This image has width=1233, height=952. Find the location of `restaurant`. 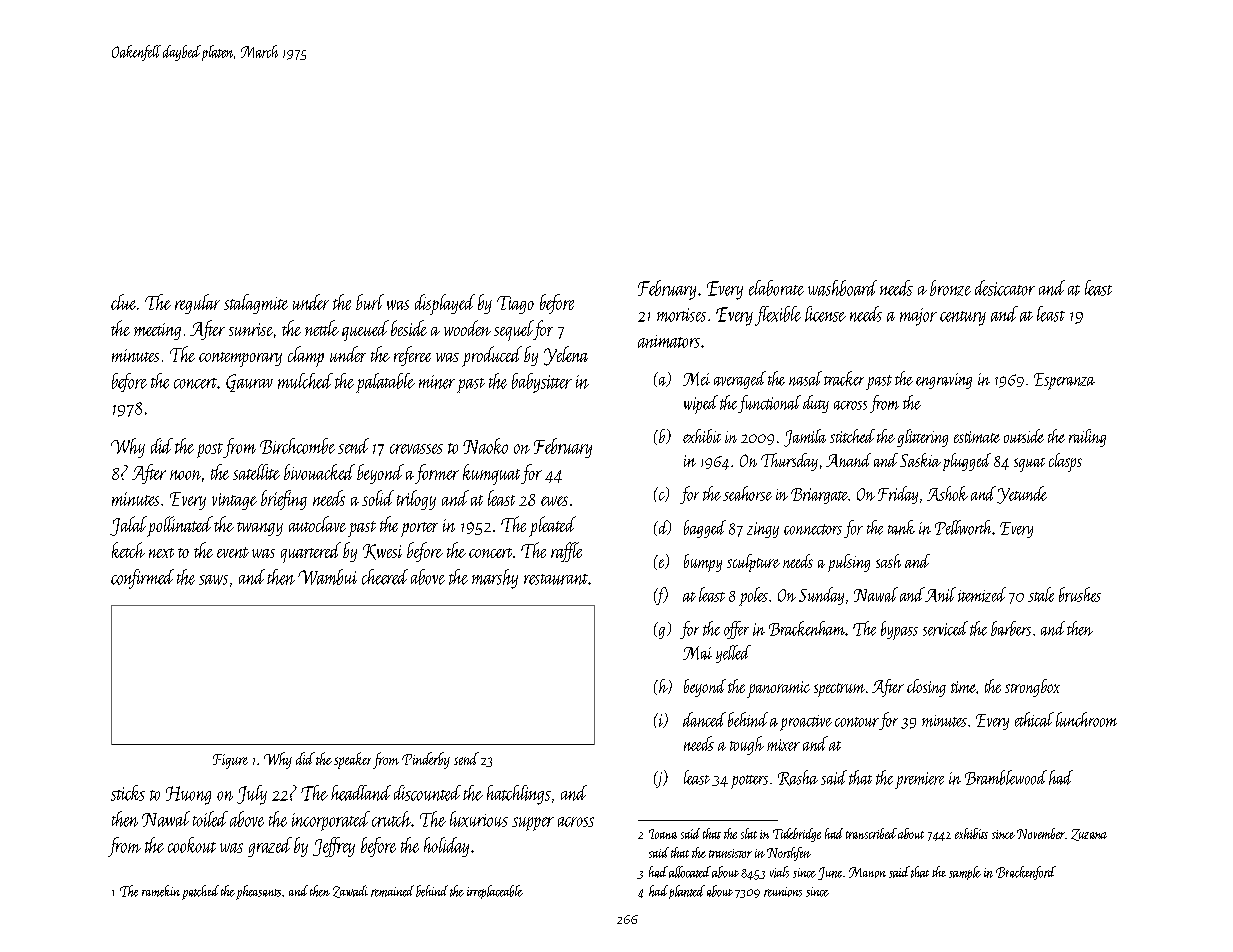

restaurant is located at coordinates (556, 579).
